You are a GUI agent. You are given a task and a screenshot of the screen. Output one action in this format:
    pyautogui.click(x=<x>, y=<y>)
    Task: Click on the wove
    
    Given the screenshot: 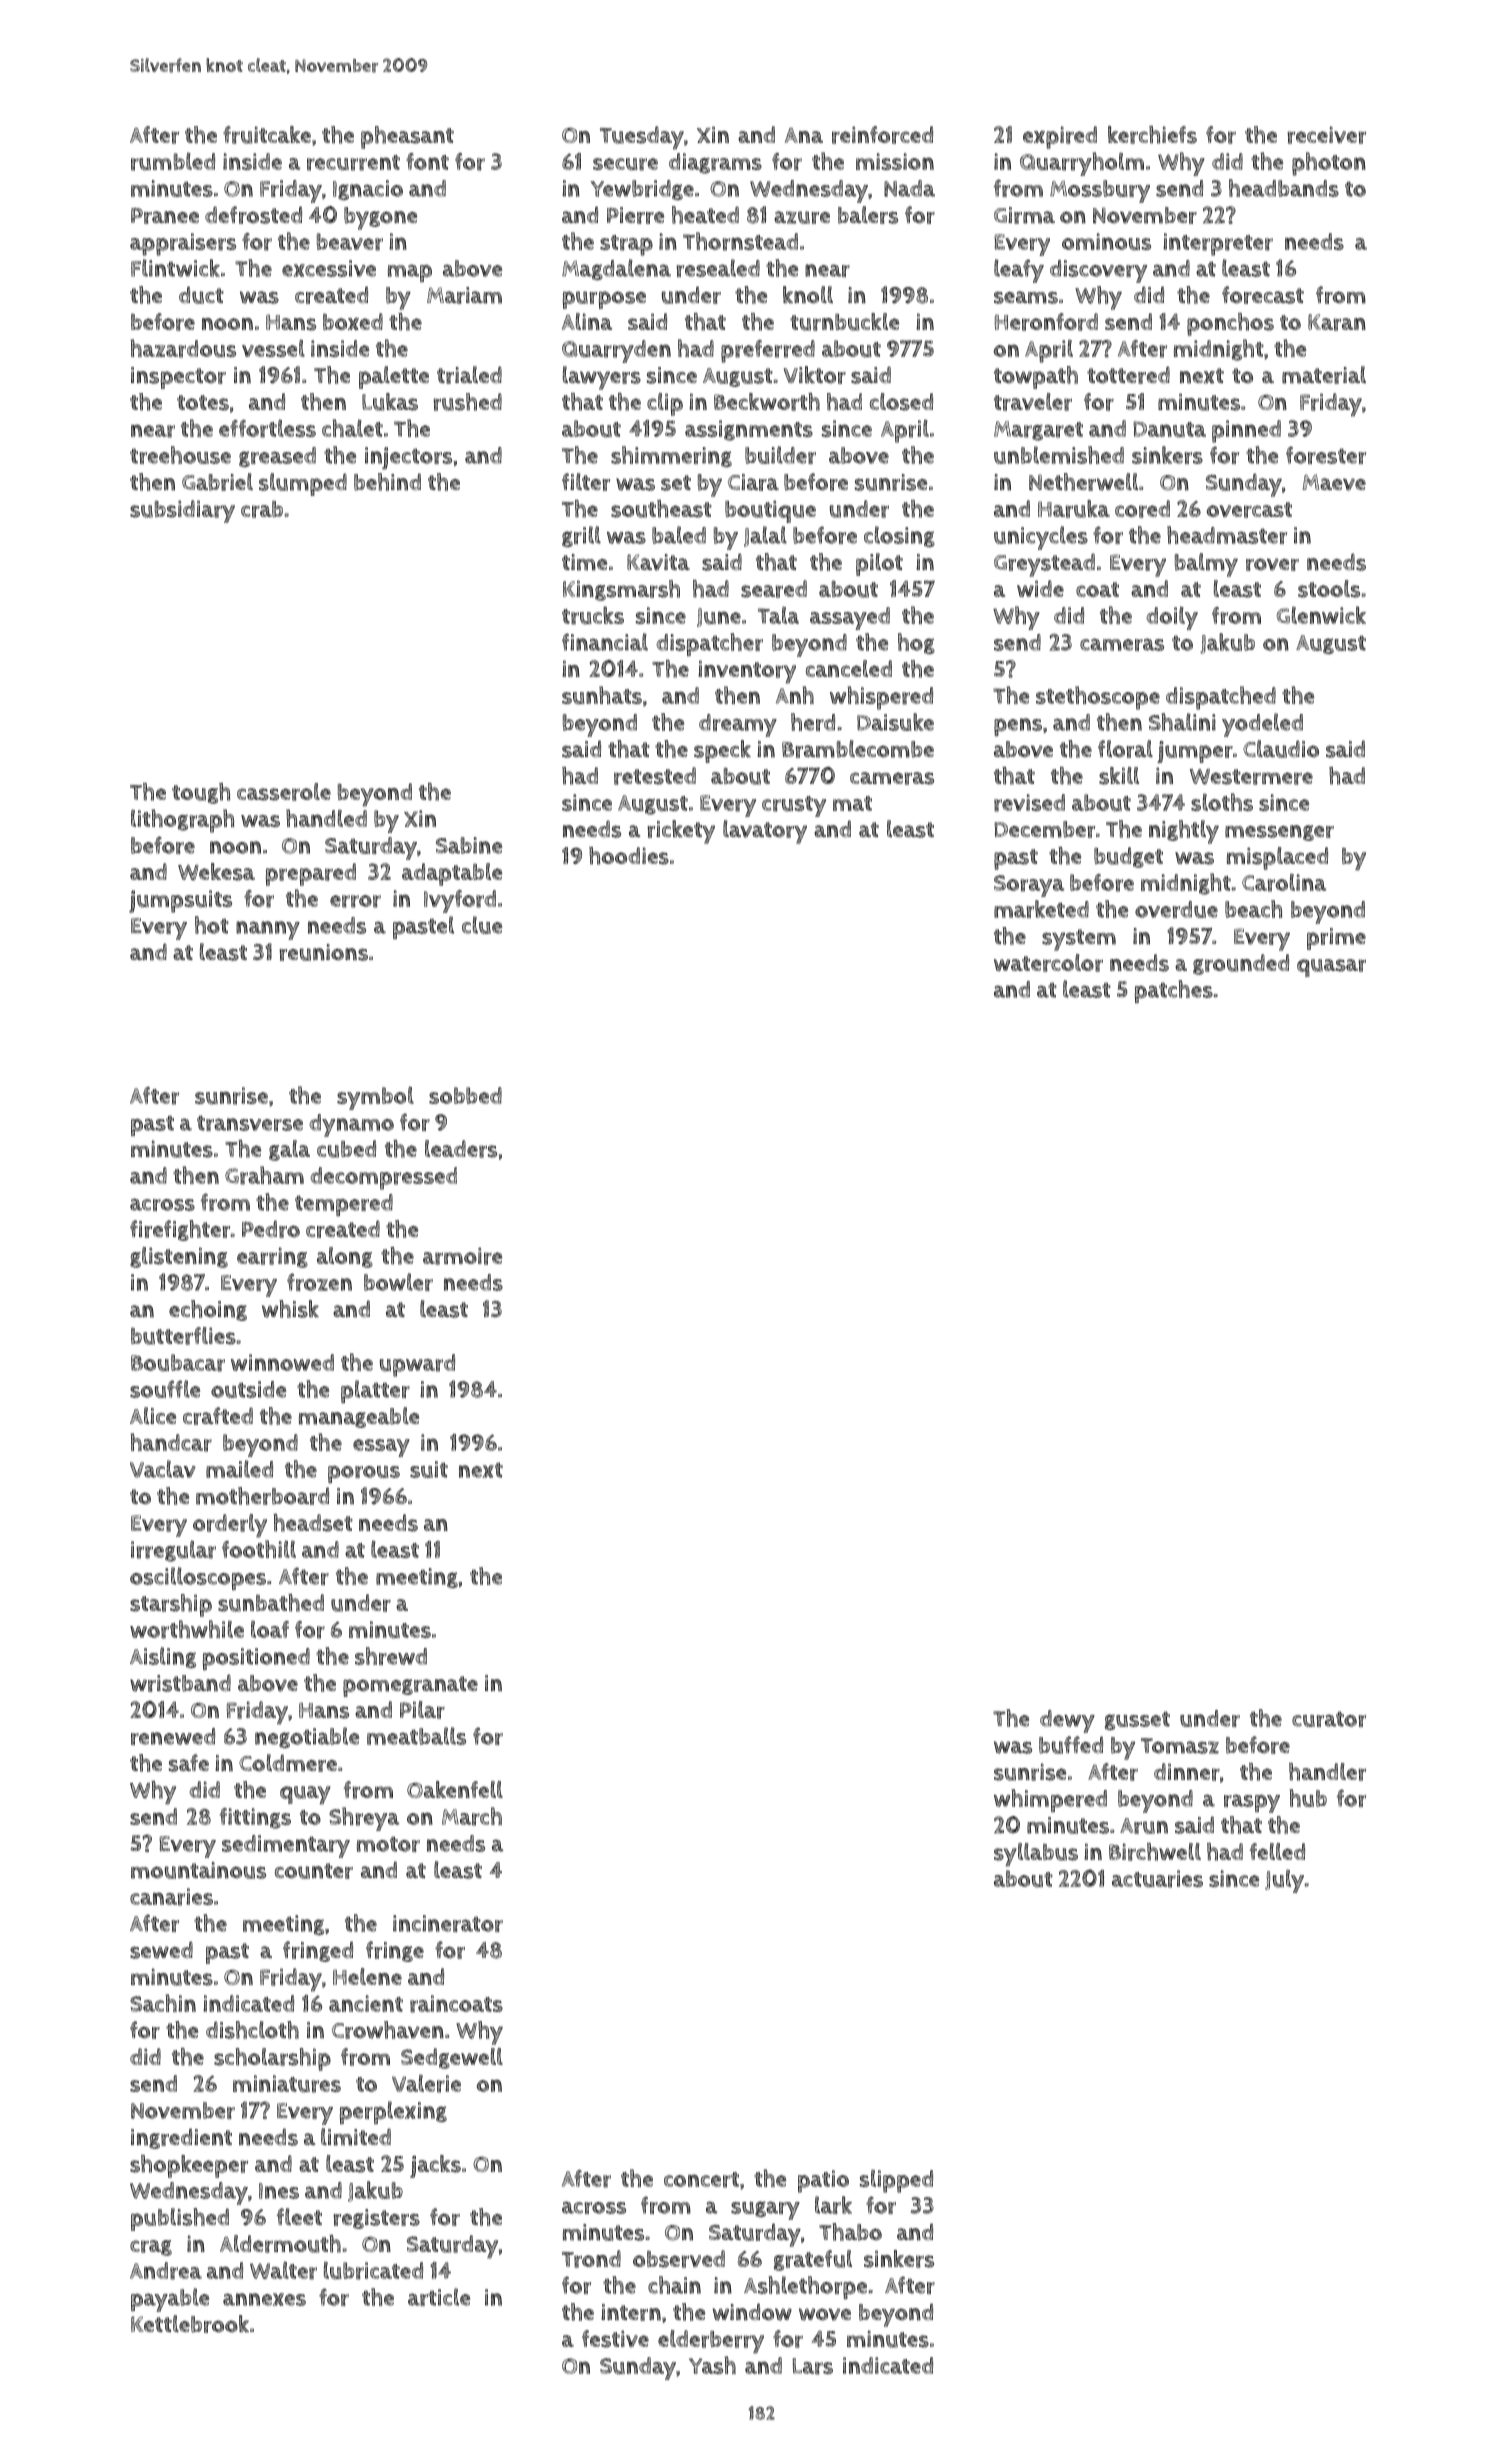 What is the action you would take?
    pyautogui.click(x=825, y=2314)
